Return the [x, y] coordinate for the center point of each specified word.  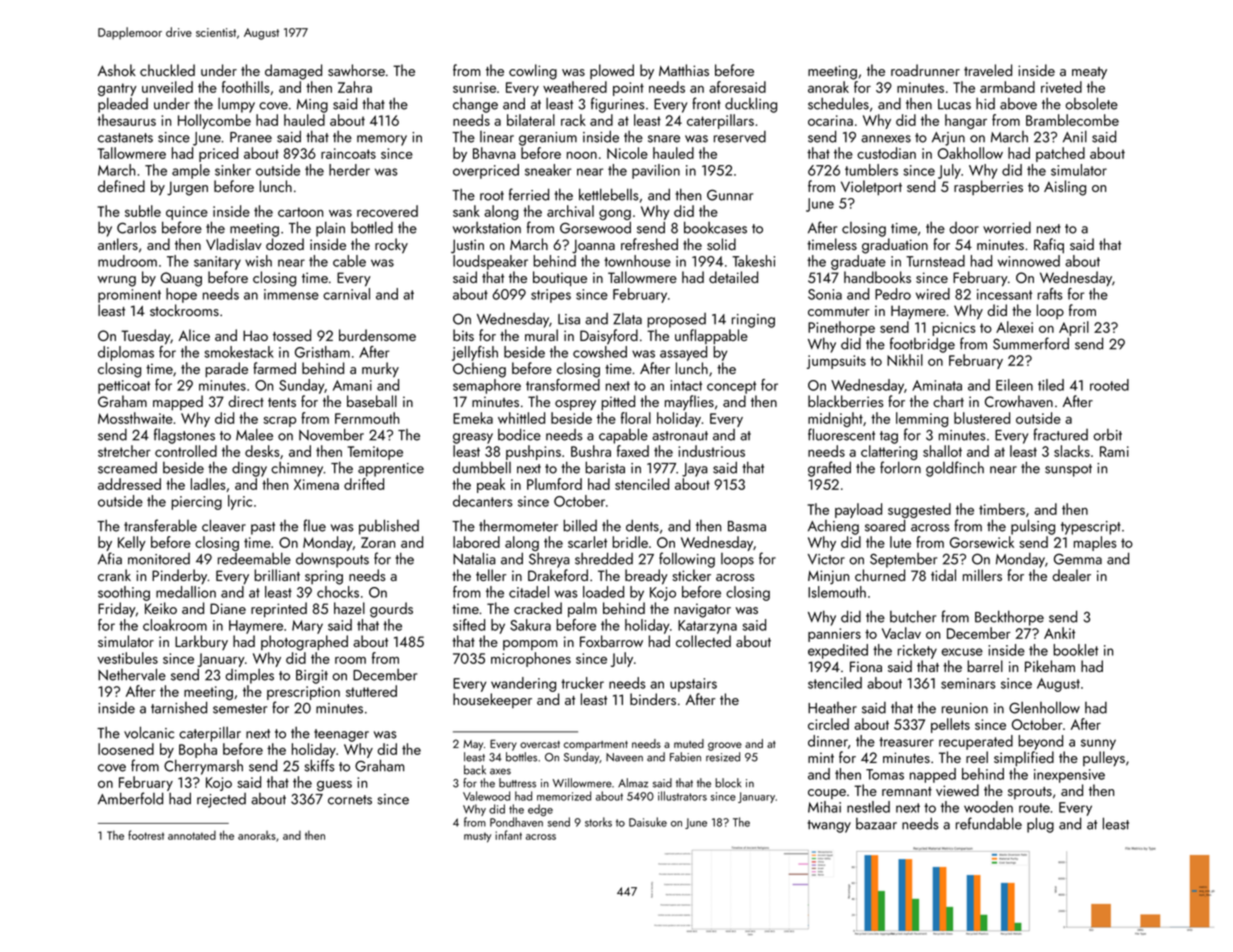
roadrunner [925, 70]
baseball [372, 401]
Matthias [684, 70]
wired [933, 294]
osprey [575, 405]
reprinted [279, 609]
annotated [192, 835]
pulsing [1033, 527]
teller [491, 575]
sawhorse [356, 70]
